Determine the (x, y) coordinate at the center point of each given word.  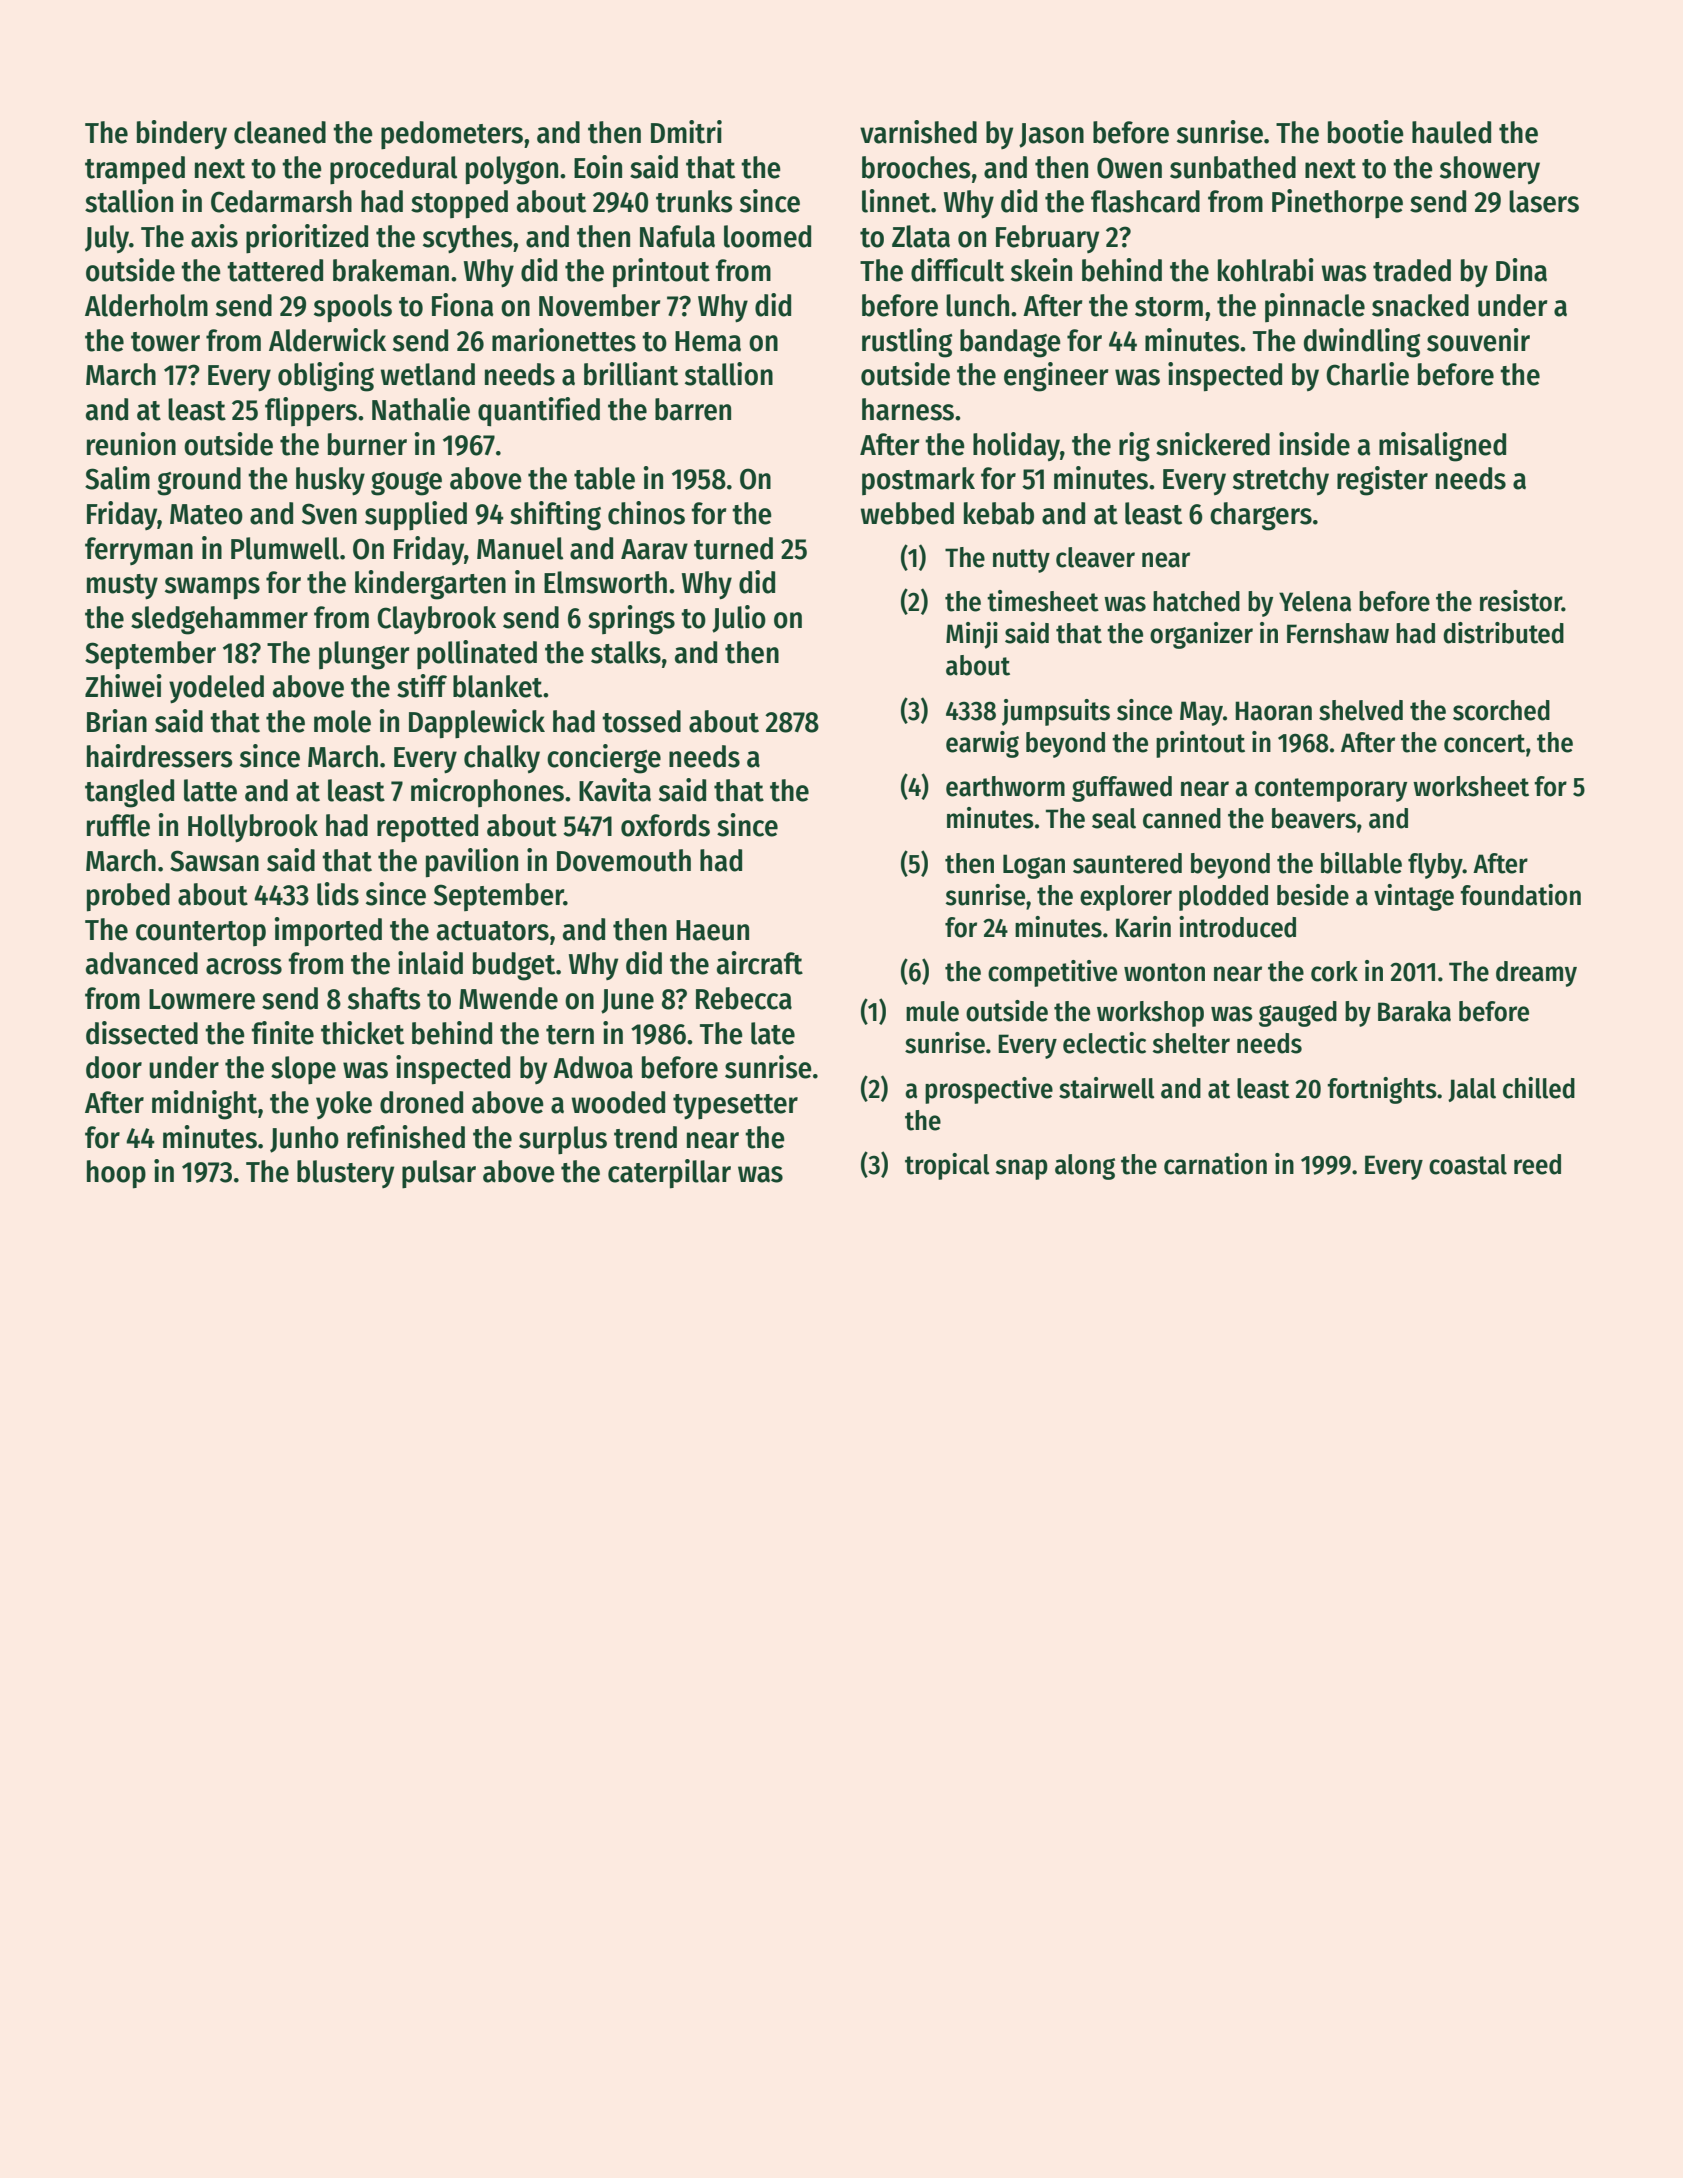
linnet (896, 201)
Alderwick (327, 340)
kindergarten (430, 585)
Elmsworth (605, 582)
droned (421, 1102)
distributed (1503, 633)
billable (1361, 863)
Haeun (712, 930)
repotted (427, 828)
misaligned (1442, 447)
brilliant (631, 374)
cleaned (280, 132)
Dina (1521, 270)
